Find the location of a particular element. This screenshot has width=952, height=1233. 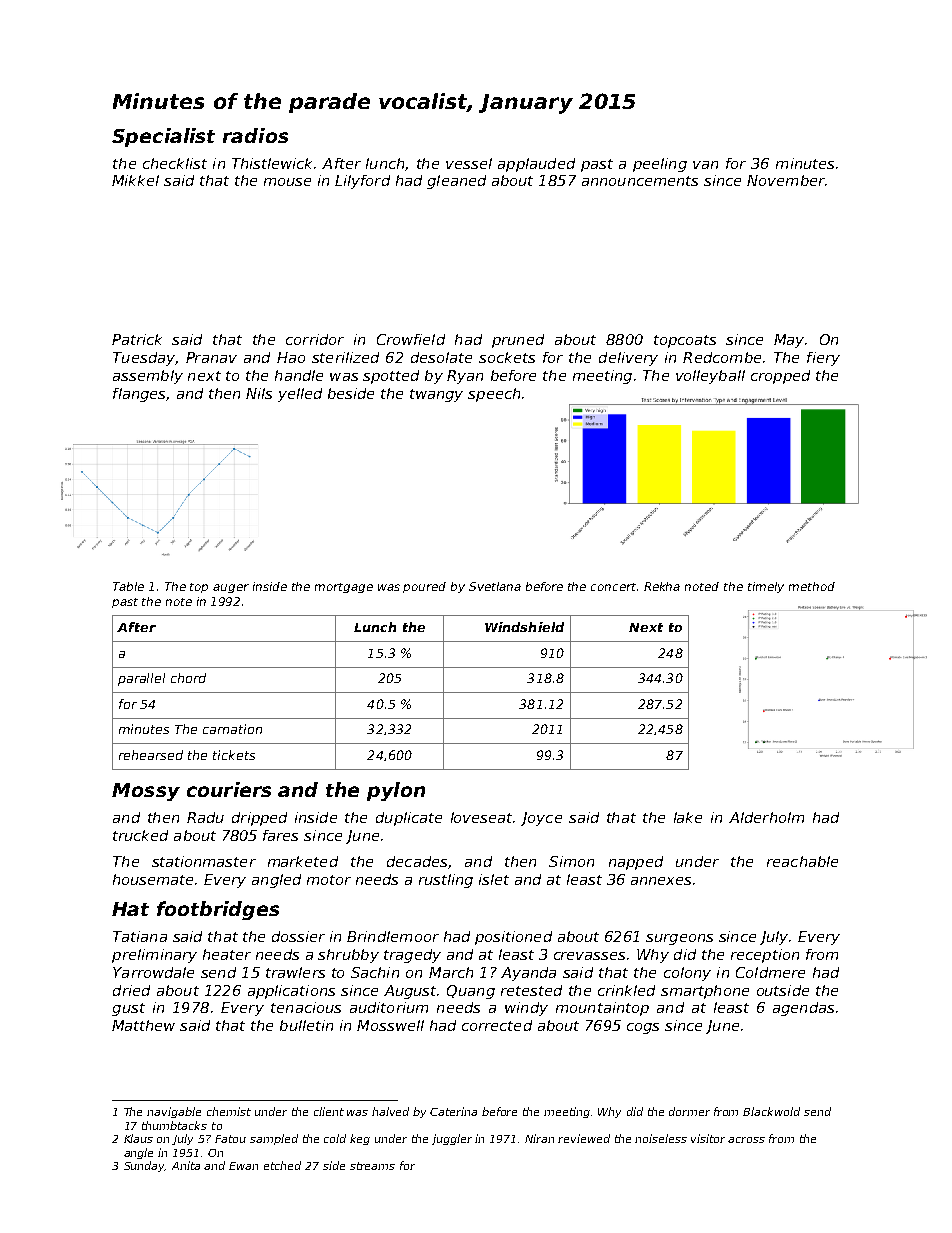

vessel is located at coordinates (469, 163).
